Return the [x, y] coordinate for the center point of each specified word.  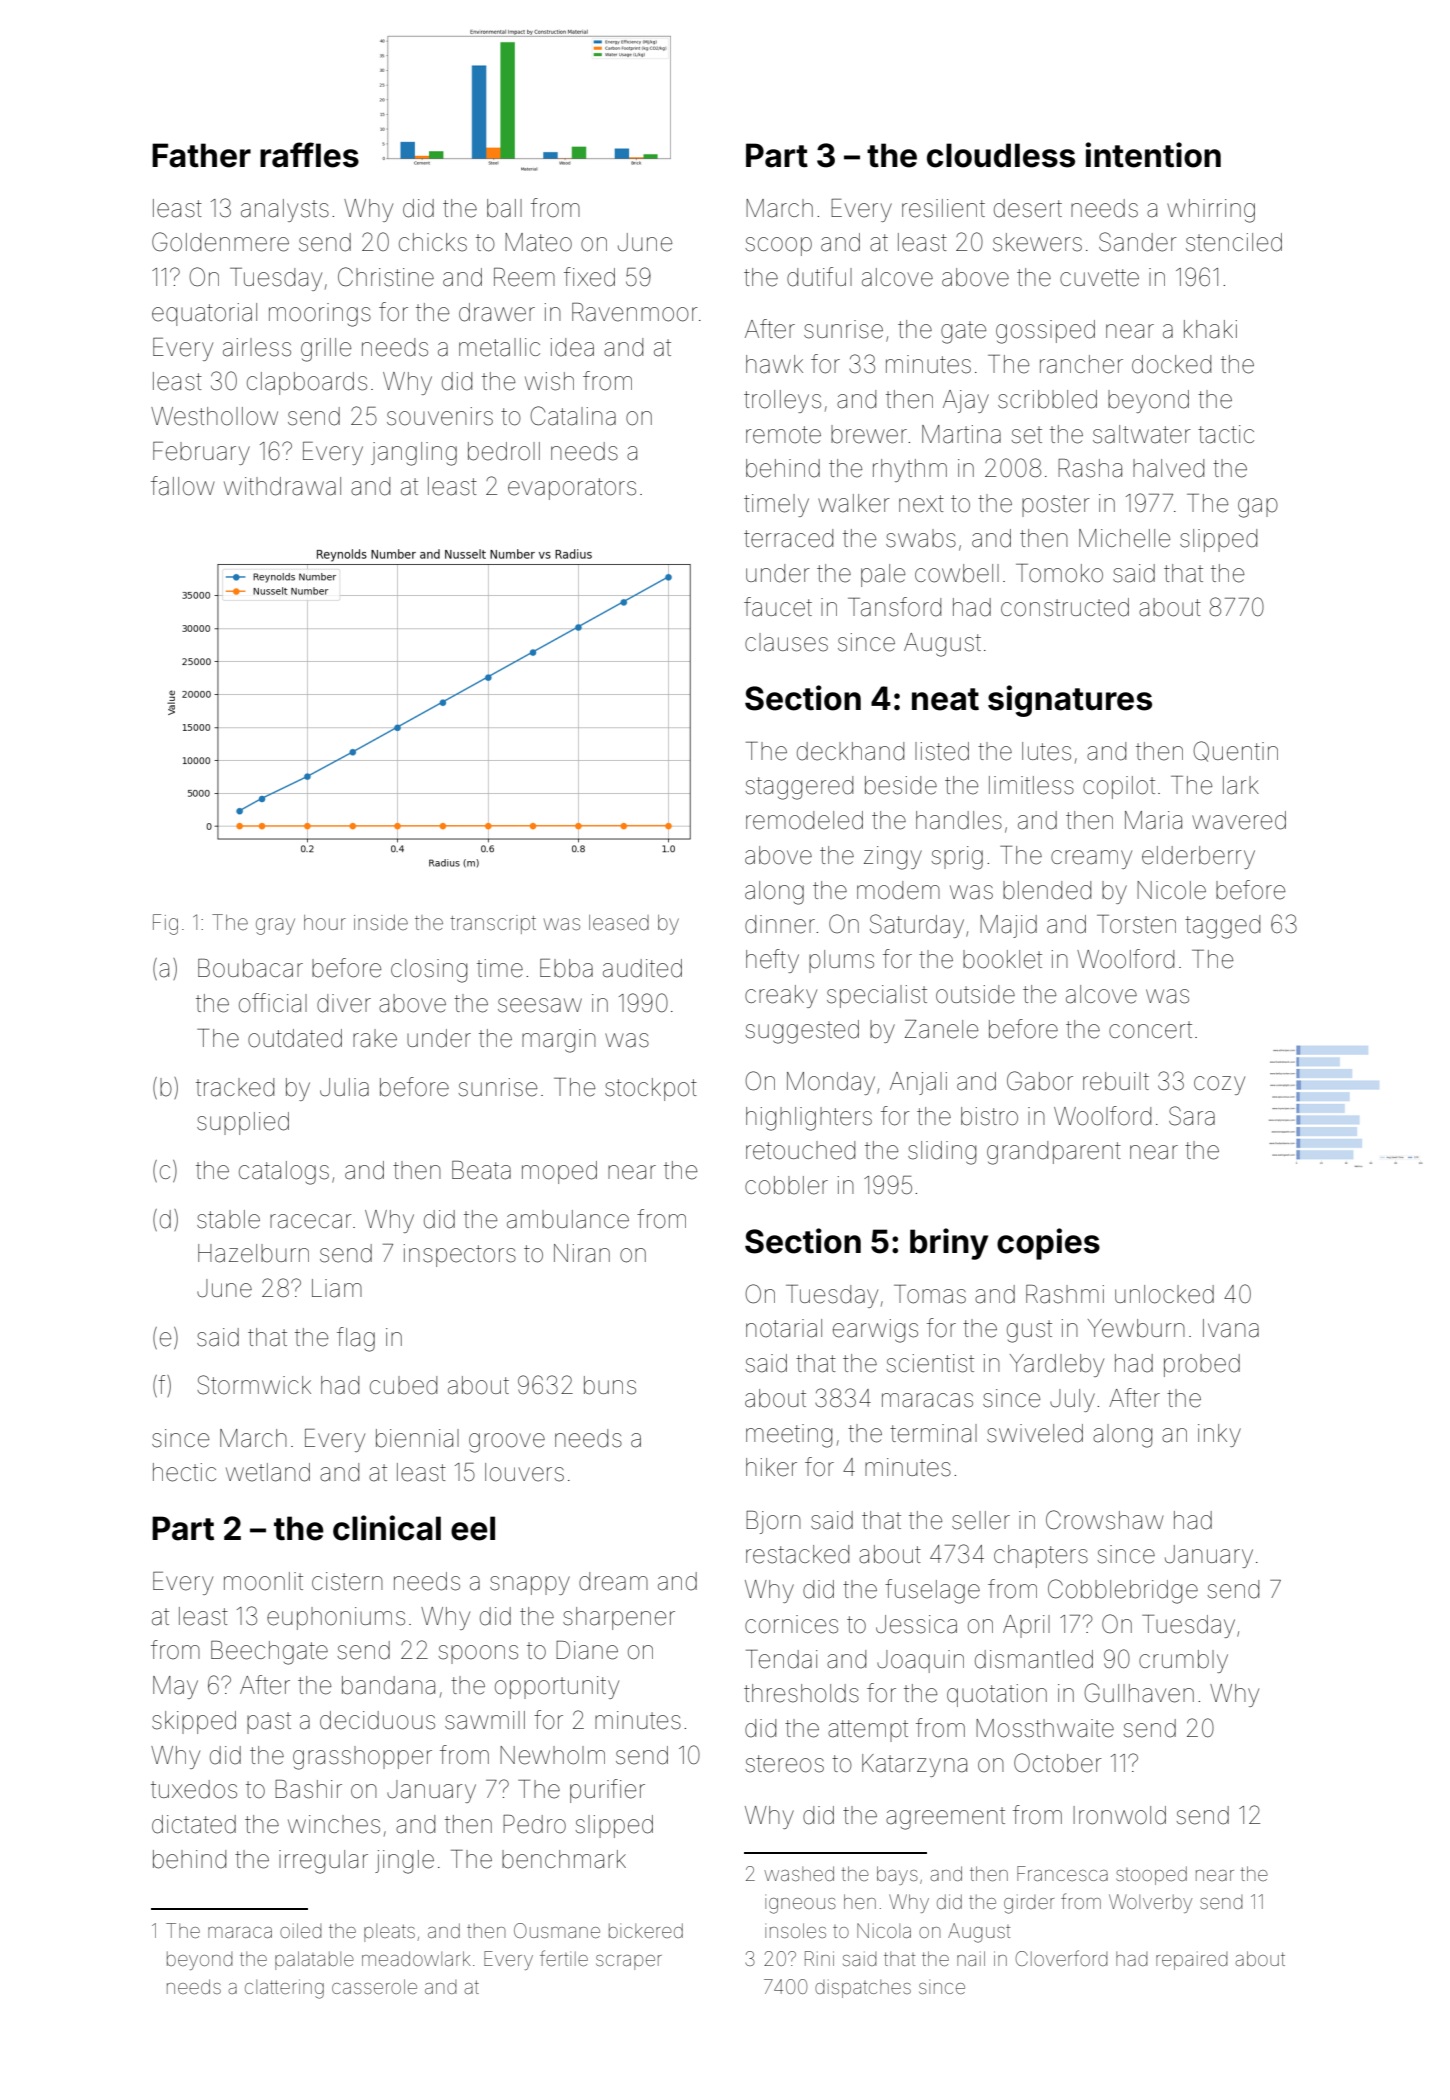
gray [275, 926]
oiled [300, 1930]
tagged [1222, 927]
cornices [791, 1624]
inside [381, 922]
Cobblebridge [1123, 1591]
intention [1153, 155]
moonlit [263, 1581]
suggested [802, 1032]
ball [504, 208]
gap [1258, 508]
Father [201, 155]
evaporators [572, 489]
